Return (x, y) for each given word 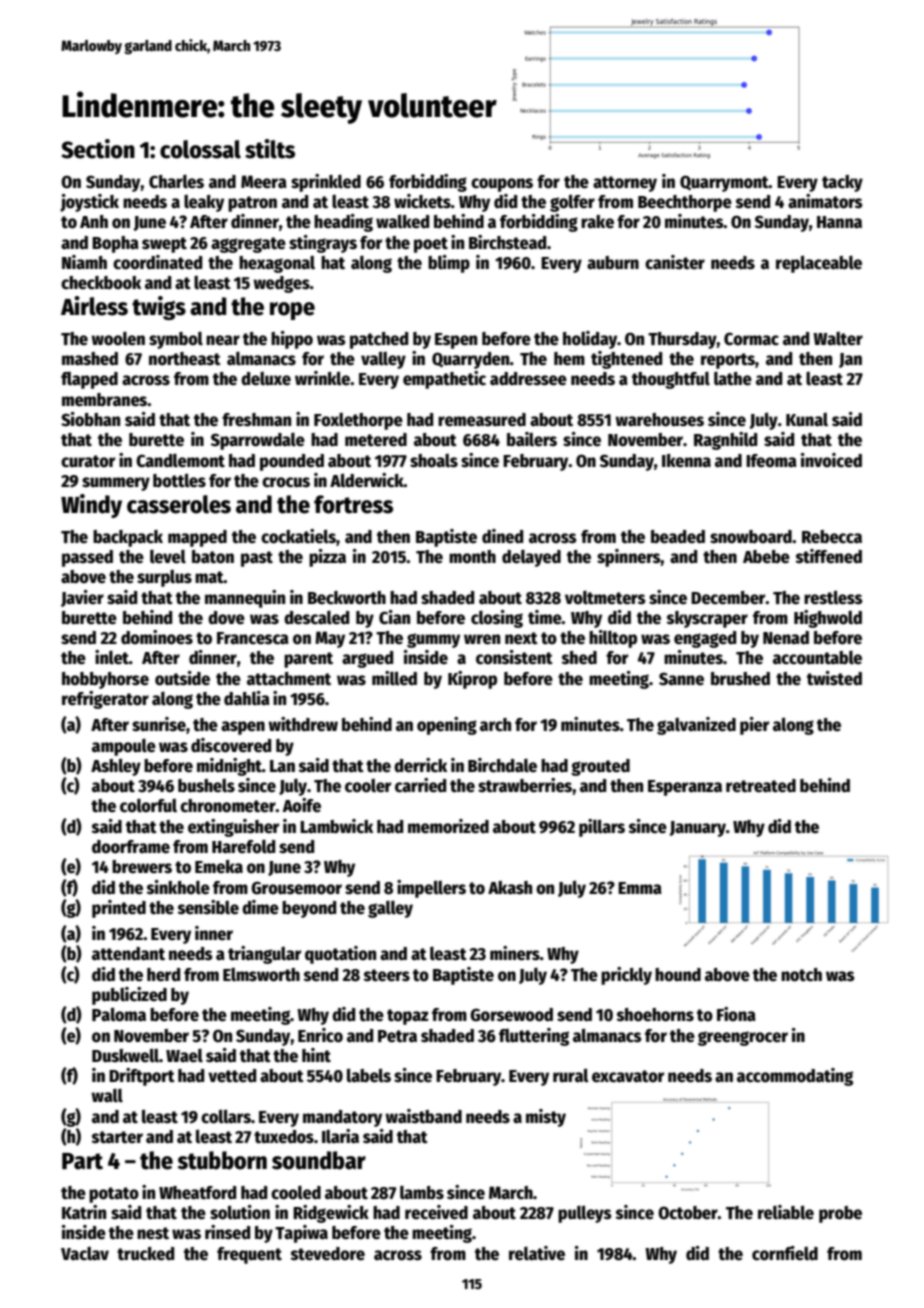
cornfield (785, 1253)
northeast (185, 359)
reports (728, 361)
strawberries (525, 785)
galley (390, 909)
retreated (761, 786)
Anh (94, 221)
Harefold (243, 846)
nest (153, 1233)
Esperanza (685, 788)
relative (537, 1253)
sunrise (159, 724)
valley (383, 360)
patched (379, 340)
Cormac (751, 339)
